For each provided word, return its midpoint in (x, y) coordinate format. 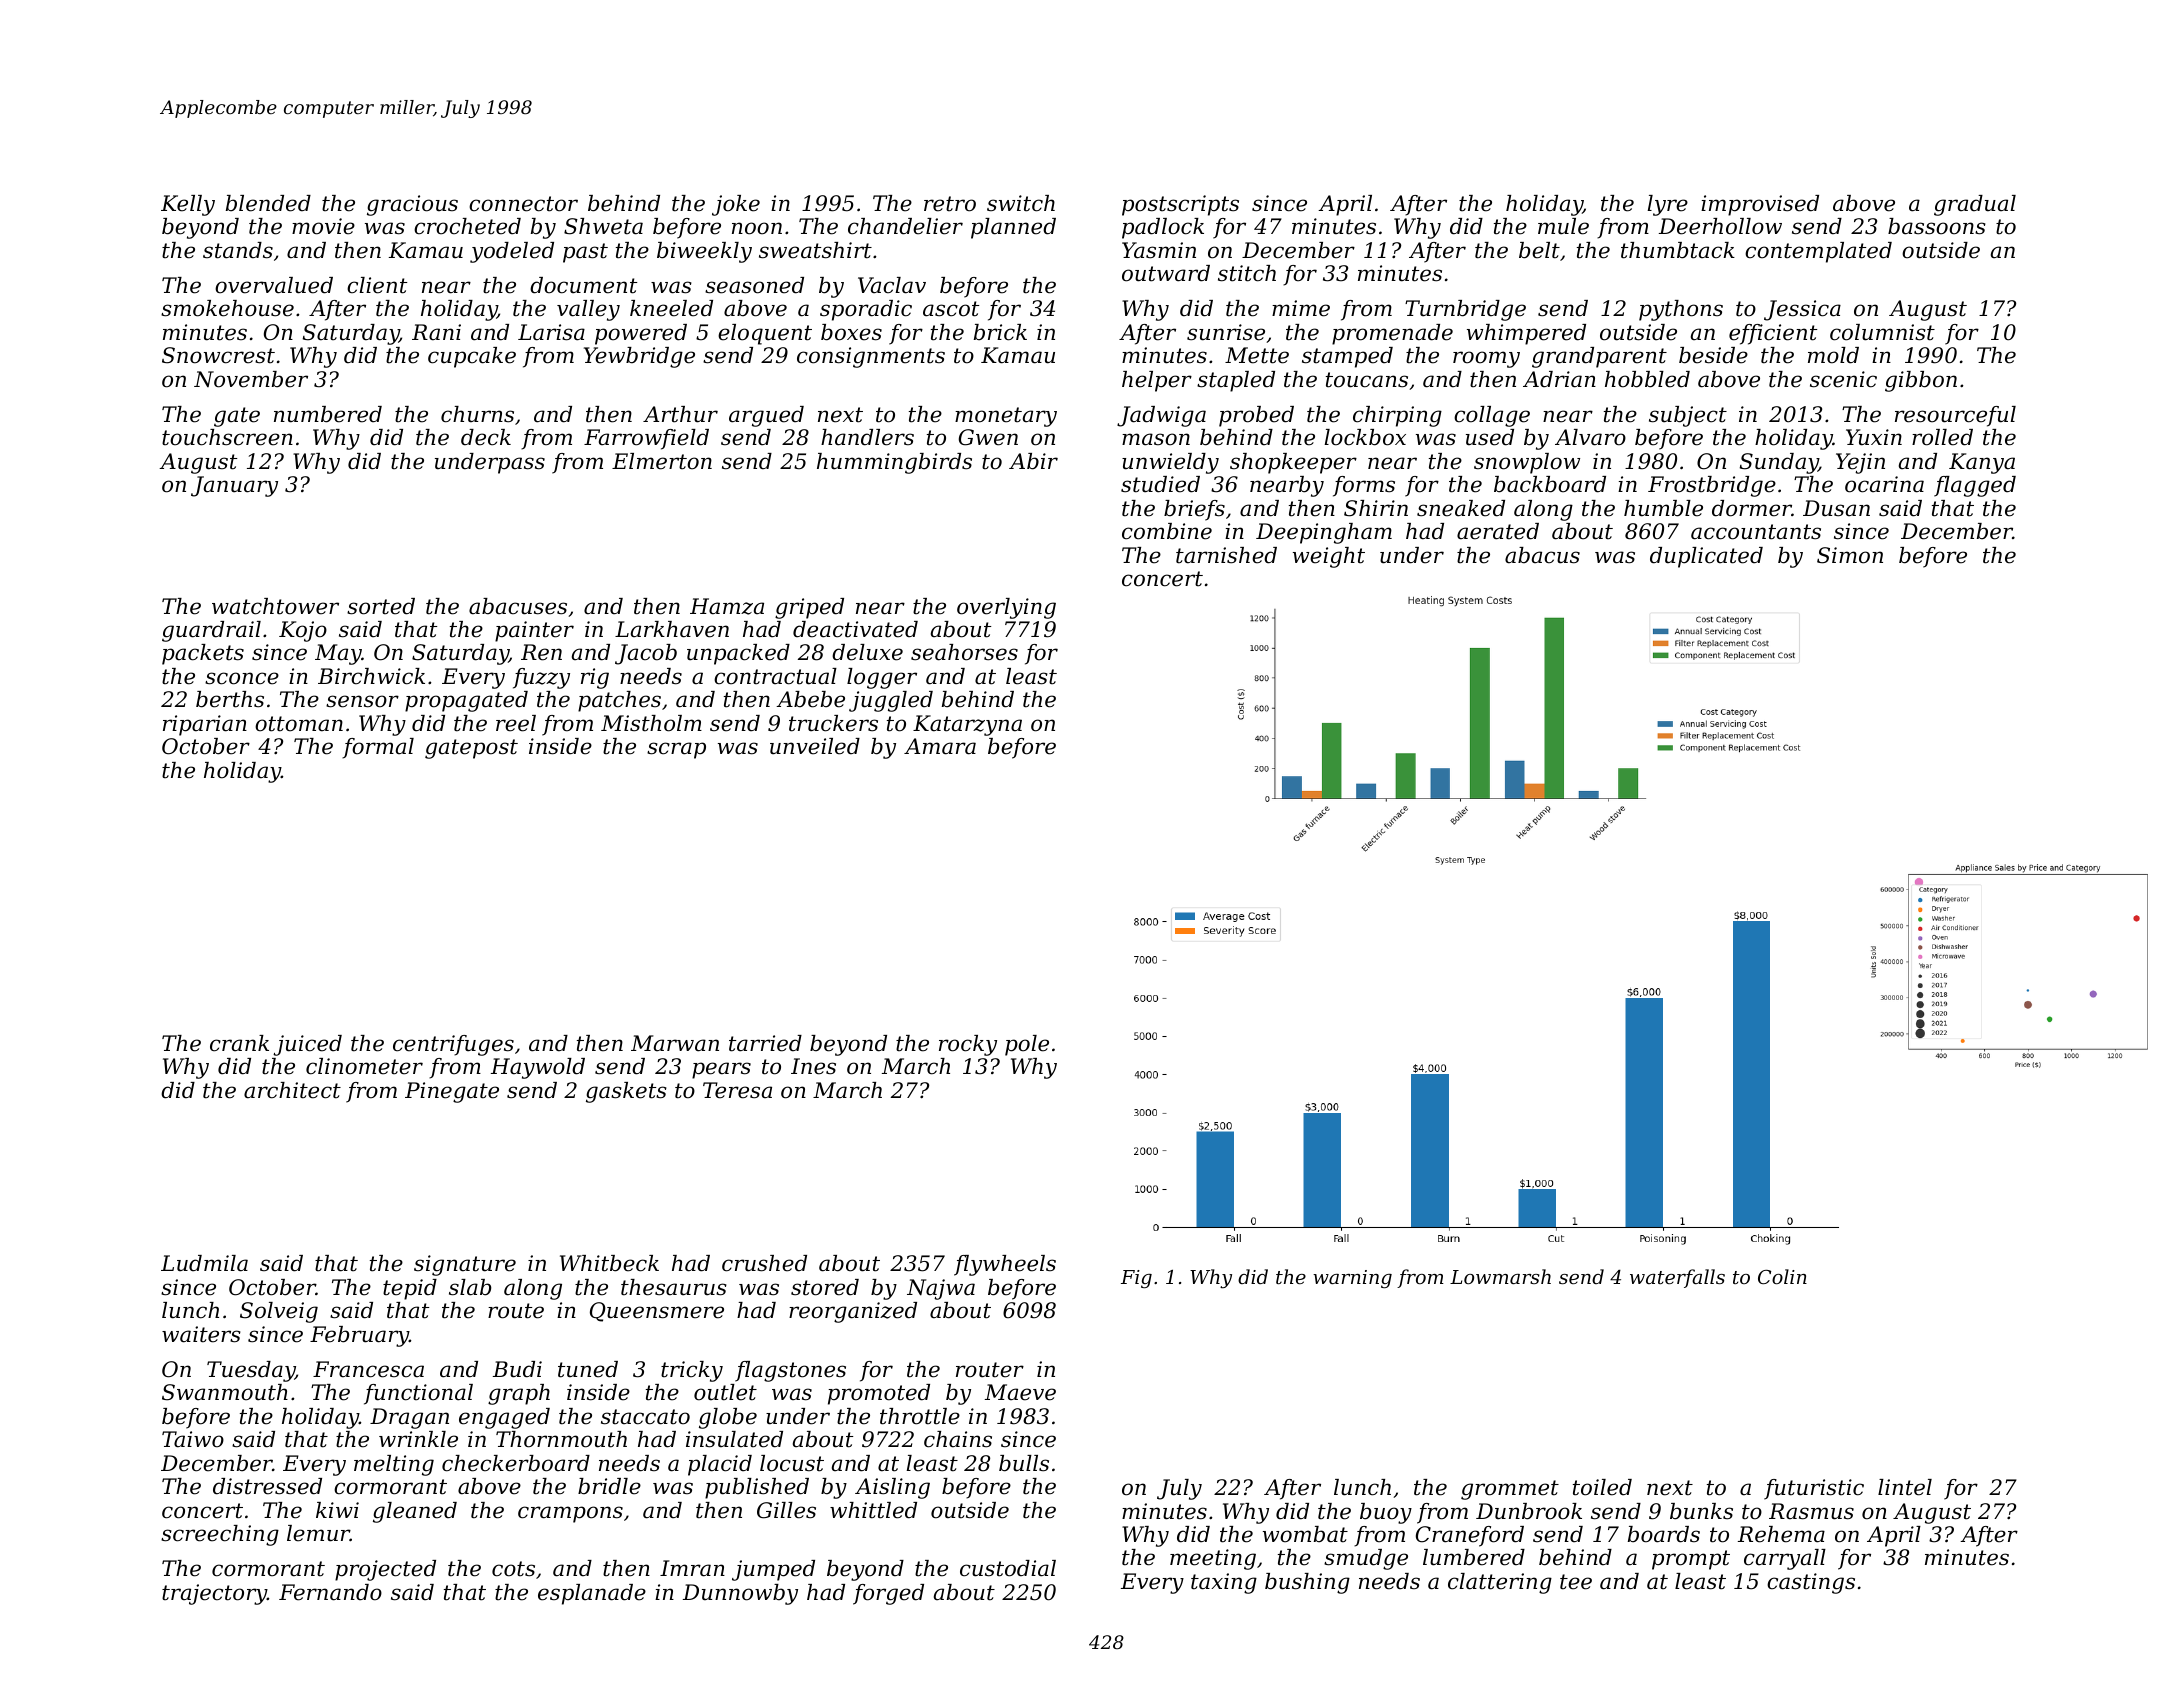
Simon (1850, 555)
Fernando (330, 1592)
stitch (1247, 273)
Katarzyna (967, 725)
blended (268, 203)
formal (378, 748)
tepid (410, 1289)
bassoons (1937, 226)
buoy (1386, 1513)
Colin (1782, 1276)
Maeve (1020, 1392)
